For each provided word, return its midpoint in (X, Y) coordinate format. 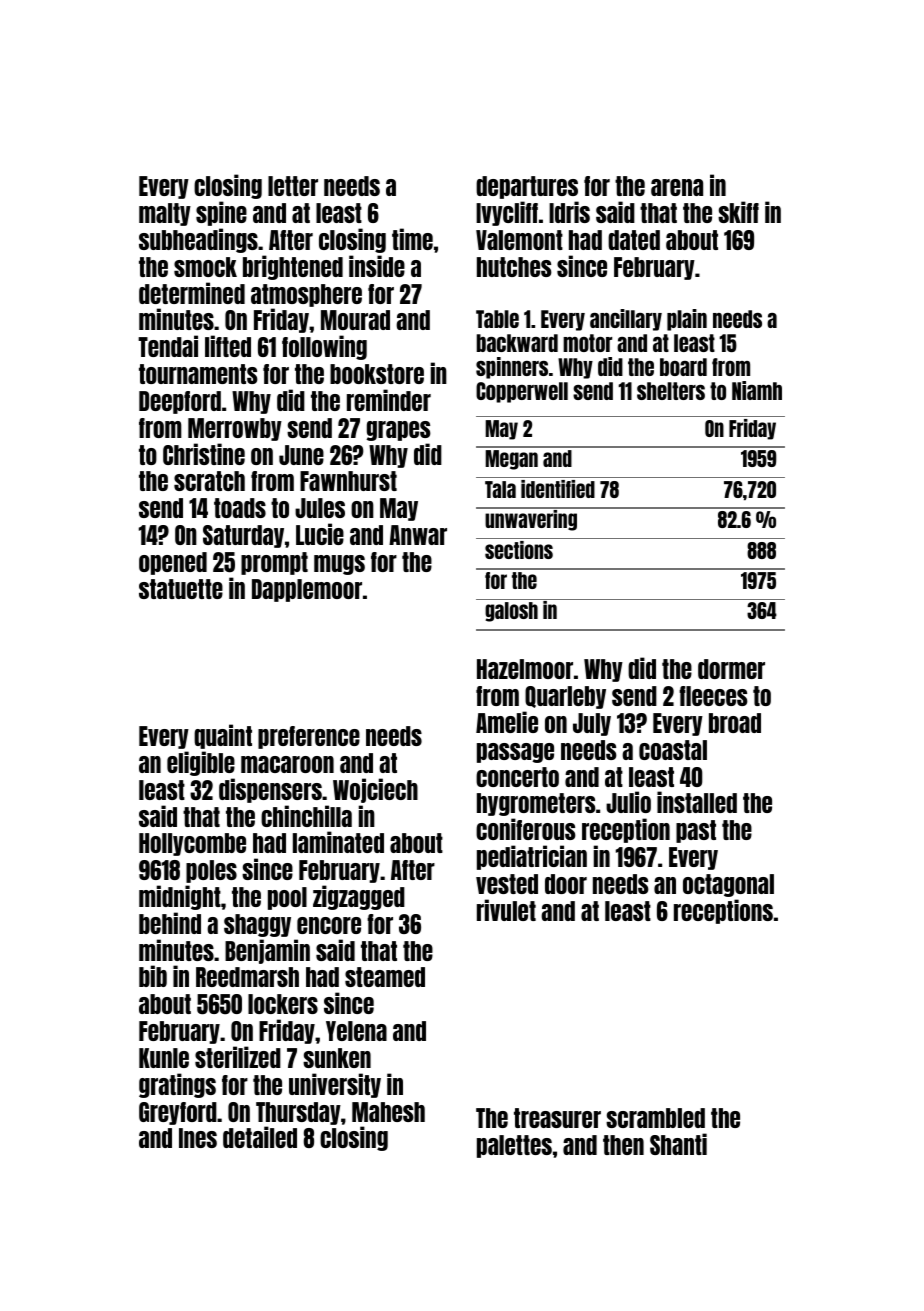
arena (677, 187)
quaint (223, 736)
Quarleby (565, 697)
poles (211, 871)
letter (293, 186)
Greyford (178, 1113)
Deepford (180, 402)
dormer (731, 669)
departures (527, 187)
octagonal (728, 885)
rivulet (506, 910)
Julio (628, 802)
